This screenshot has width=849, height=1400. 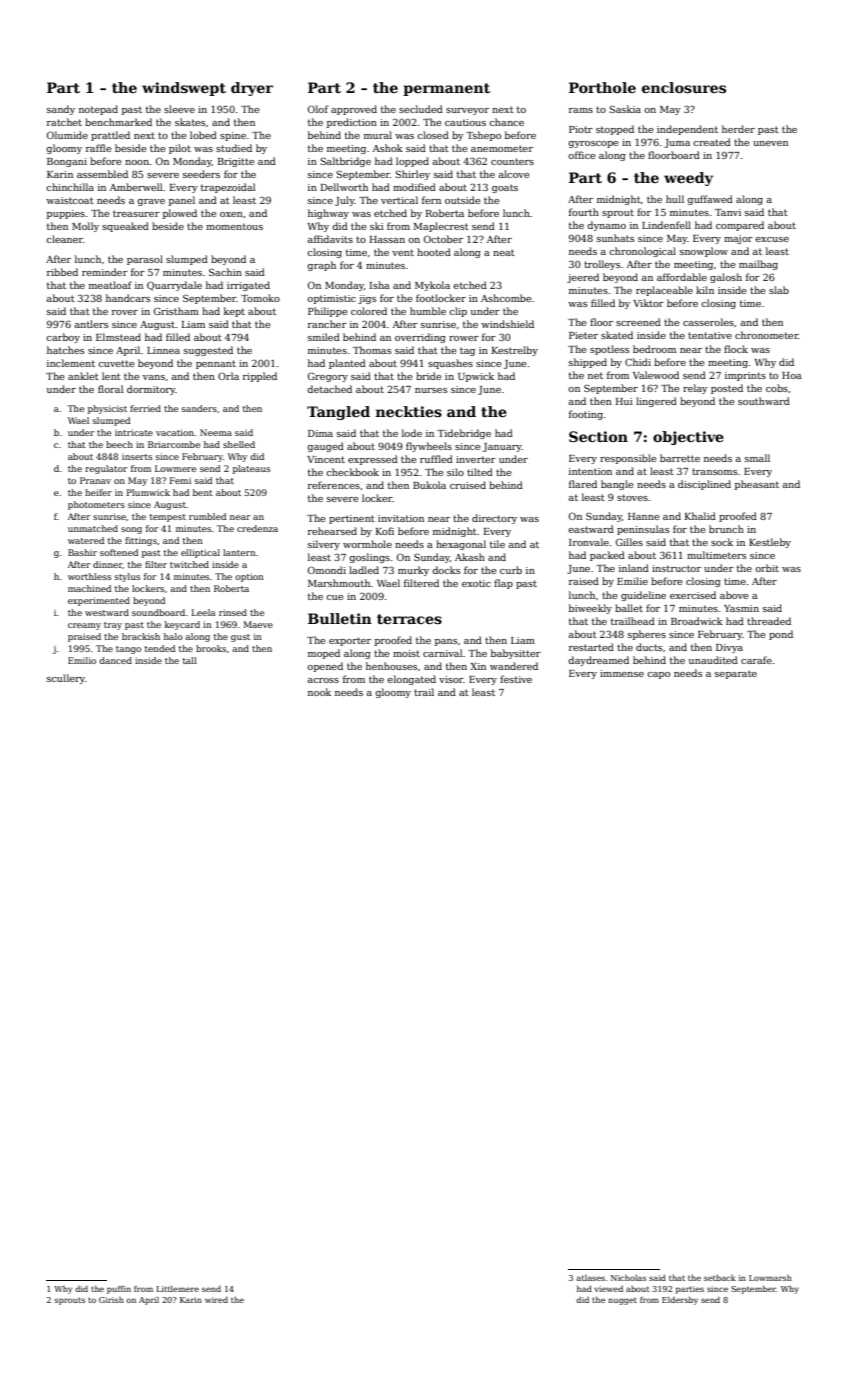 I want to click on oxen, so click(x=231, y=214).
